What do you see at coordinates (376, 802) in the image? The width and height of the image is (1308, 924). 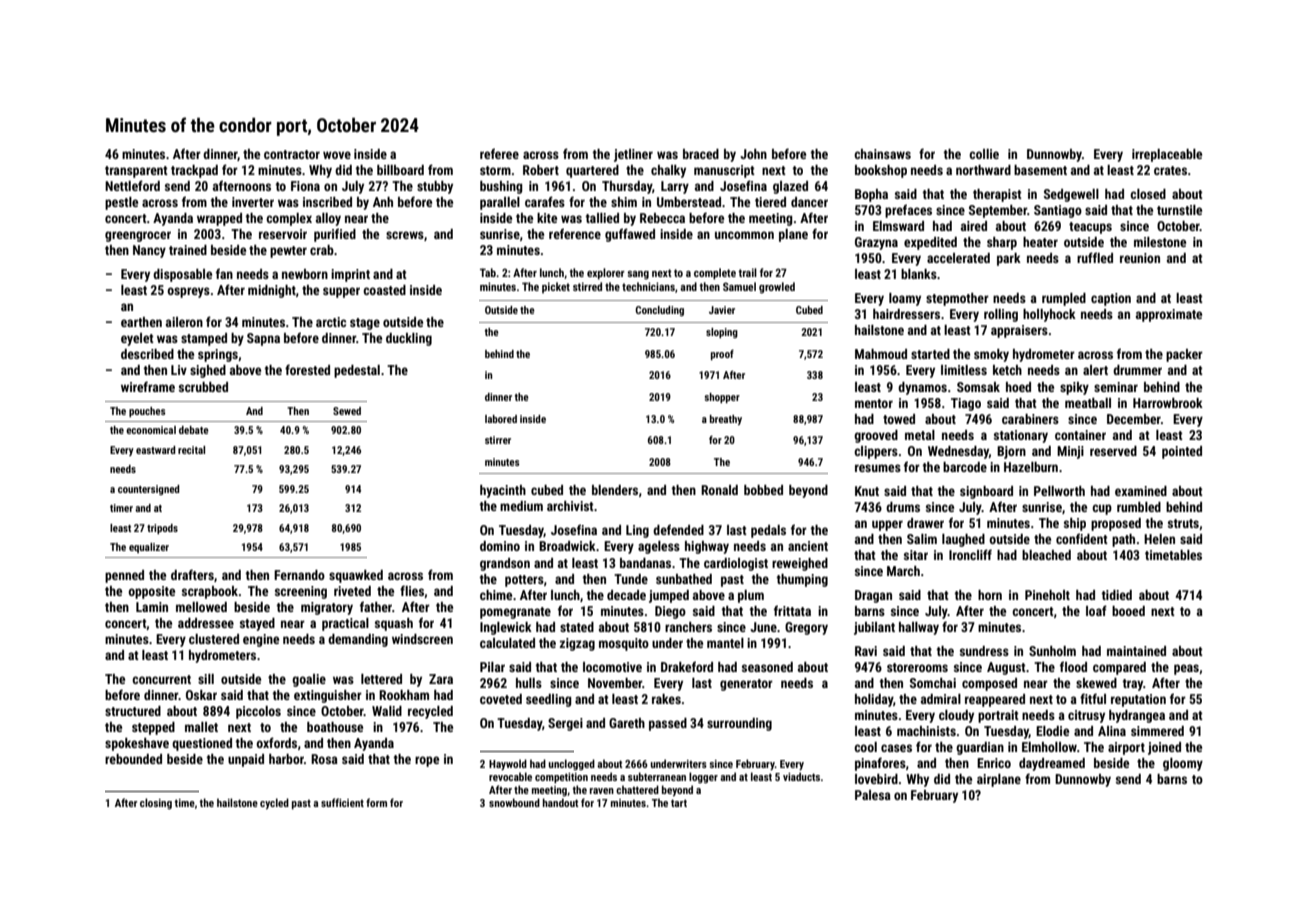 I see `form` at bounding box center [376, 802].
